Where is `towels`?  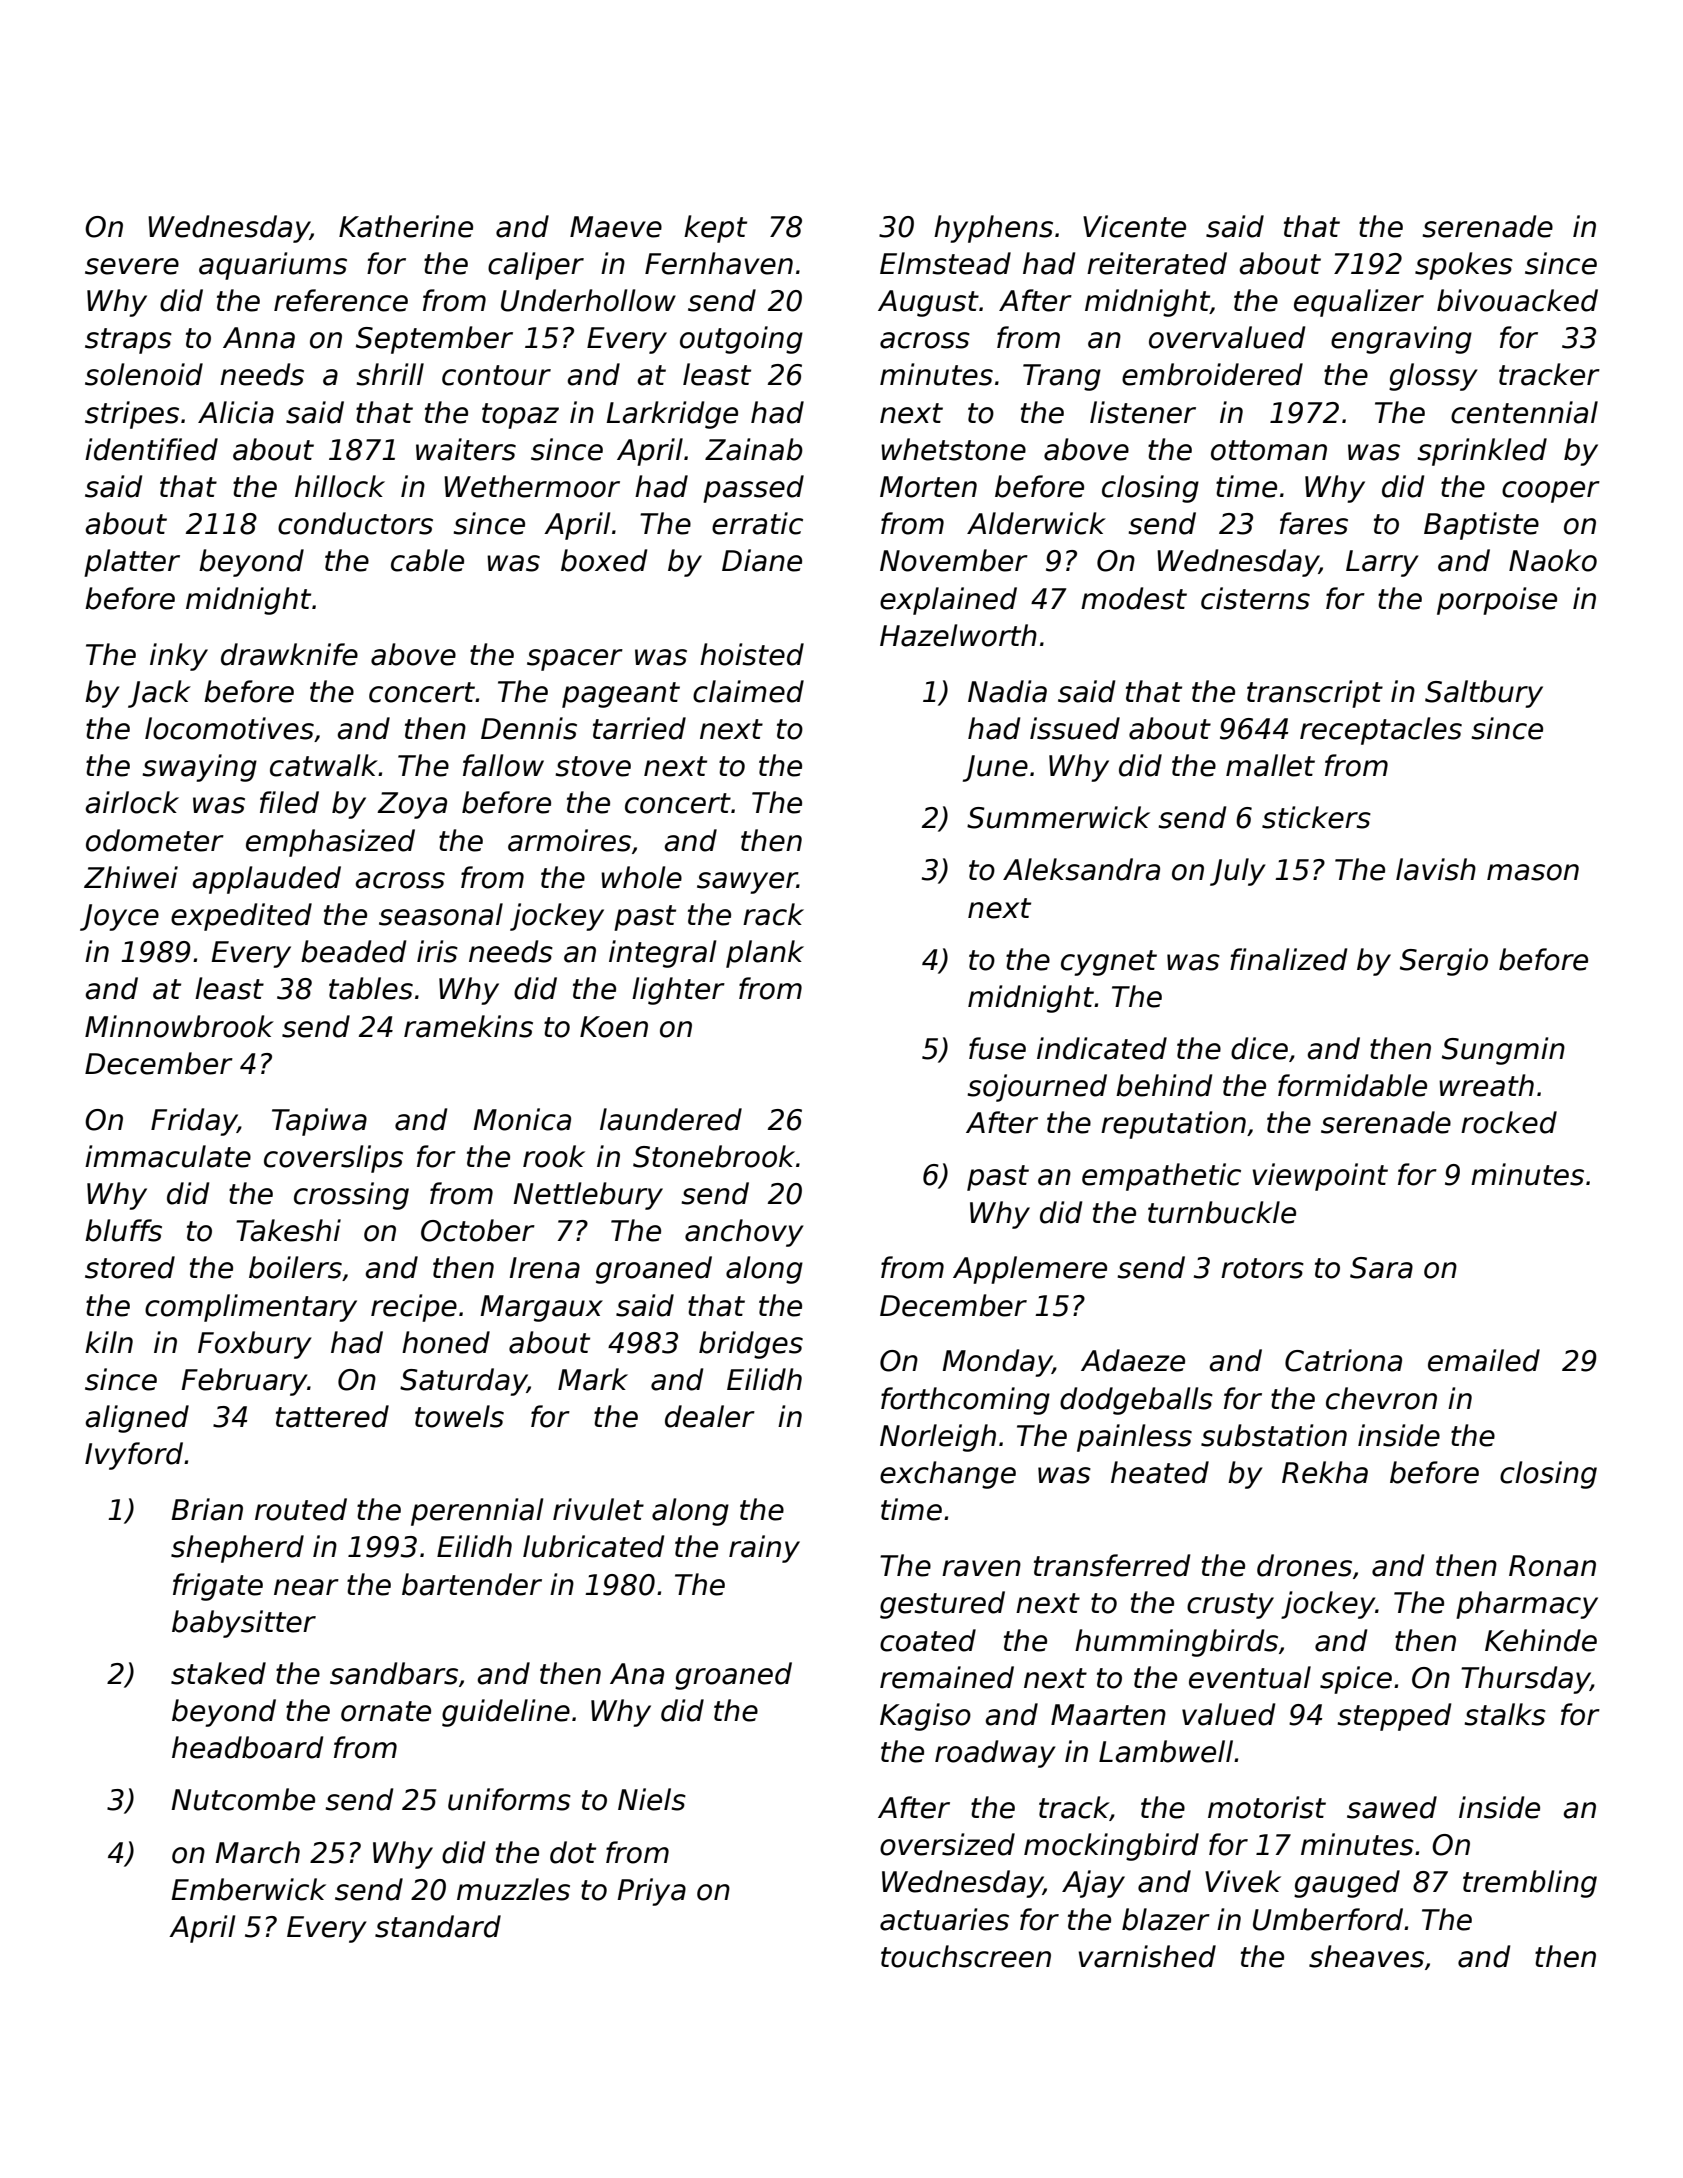
towels is located at coordinates (459, 1416).
